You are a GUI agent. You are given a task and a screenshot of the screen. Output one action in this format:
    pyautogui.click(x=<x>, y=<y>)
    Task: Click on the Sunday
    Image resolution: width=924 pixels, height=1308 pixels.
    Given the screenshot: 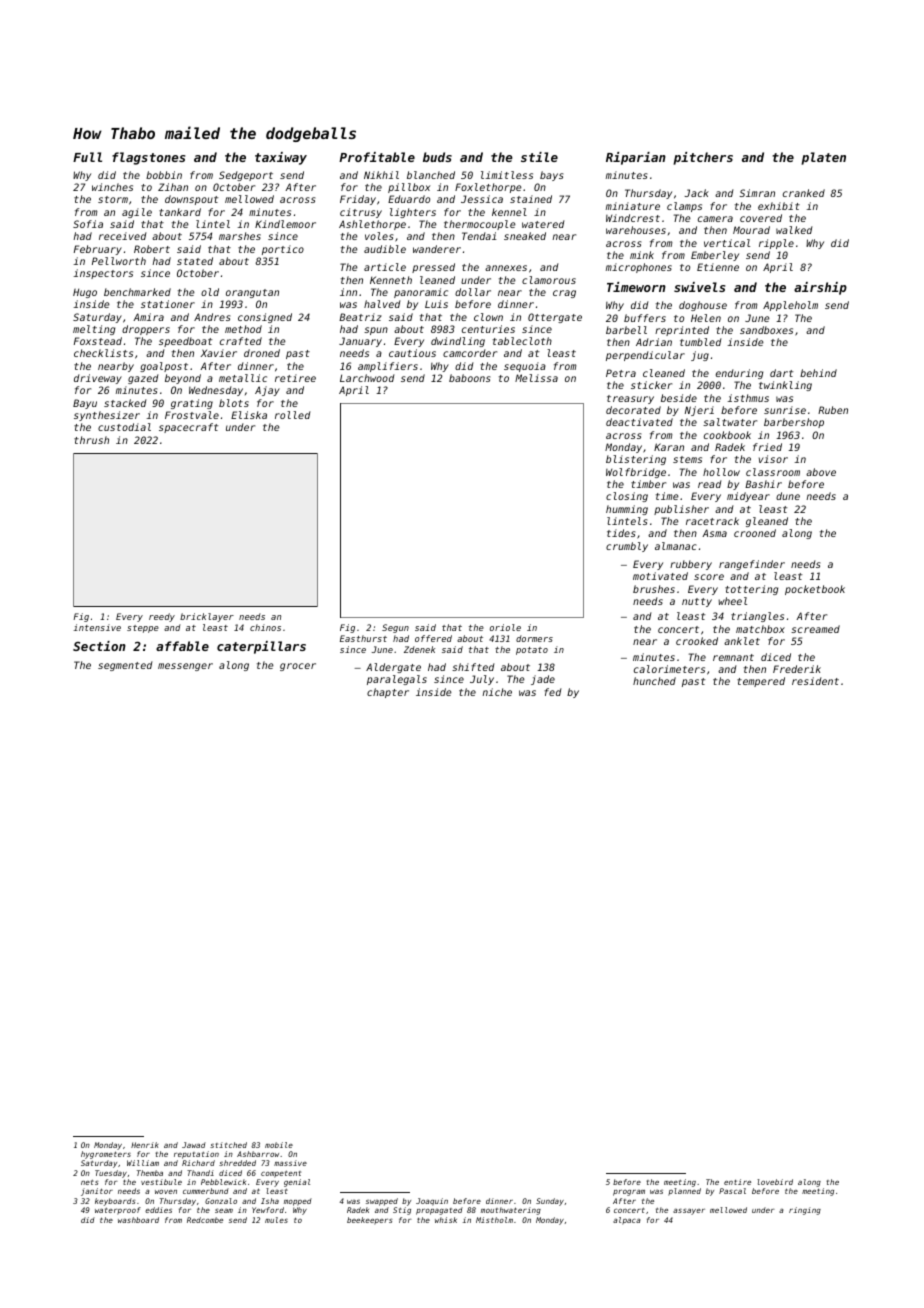 What is the action you would take?
    pyautogui.click(x=550, y=1202)
